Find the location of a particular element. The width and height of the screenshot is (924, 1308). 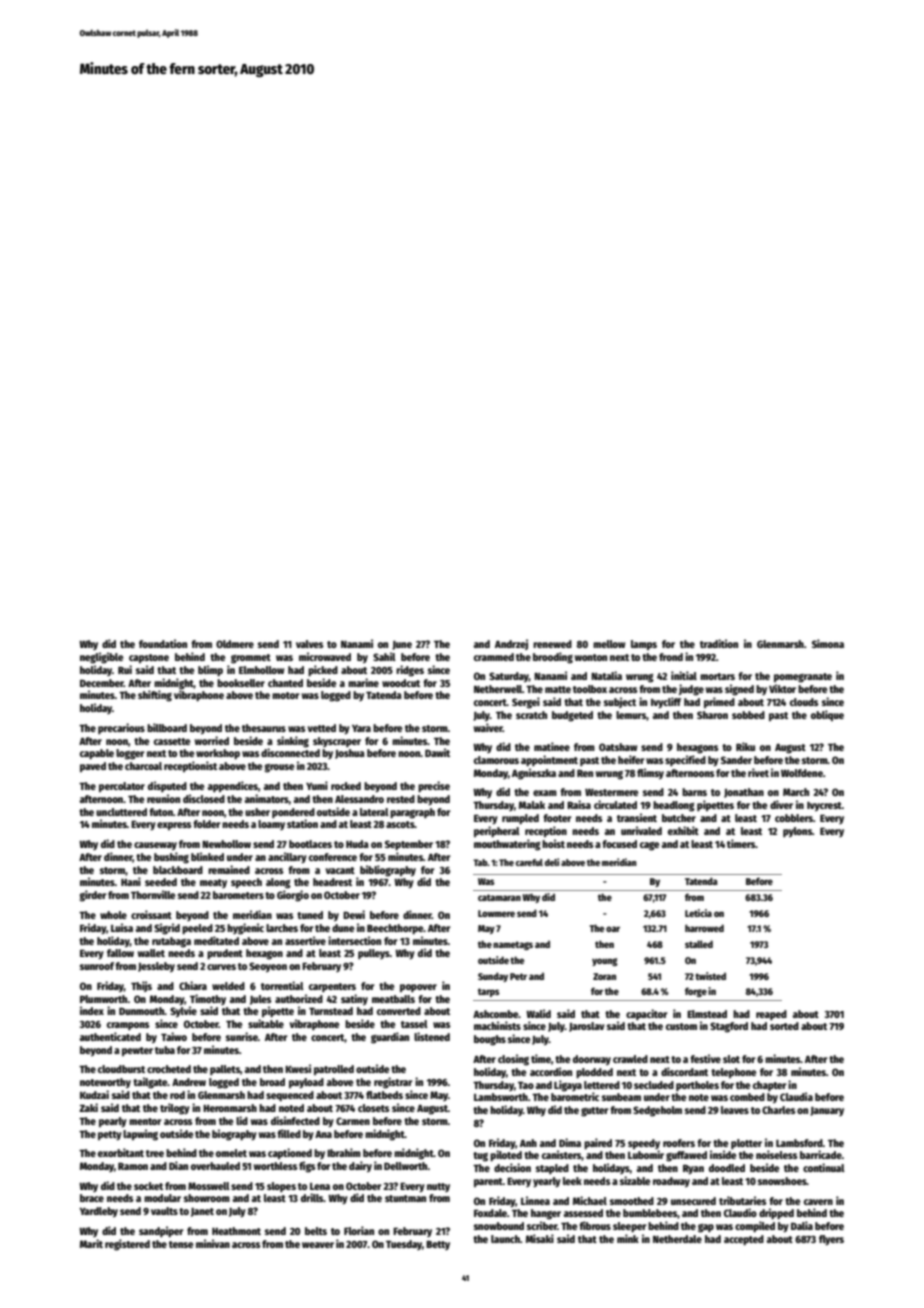

oblique is located at coordinates (827, 715).
